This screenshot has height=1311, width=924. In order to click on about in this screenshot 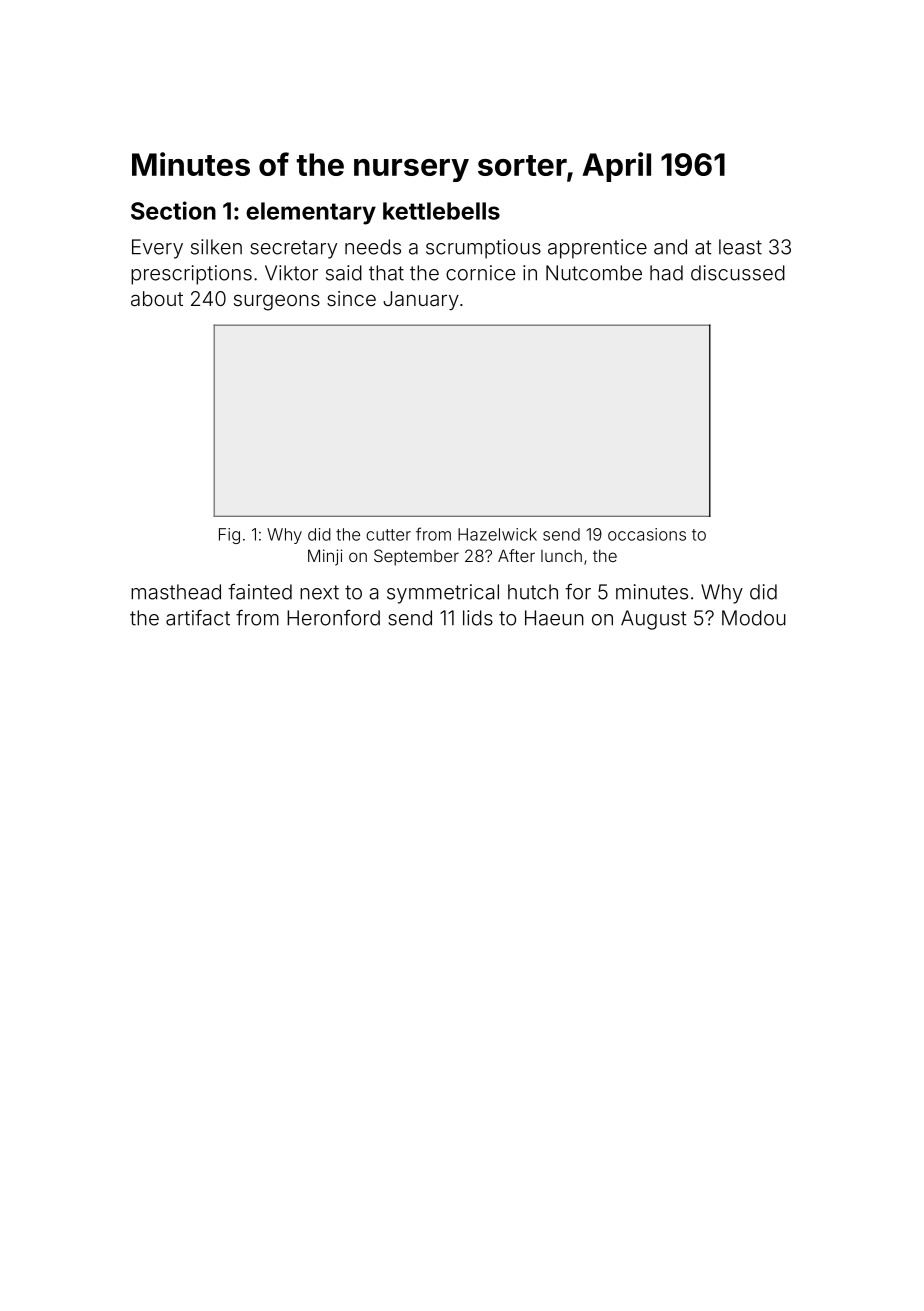, I will do `click(157, 298)`.
